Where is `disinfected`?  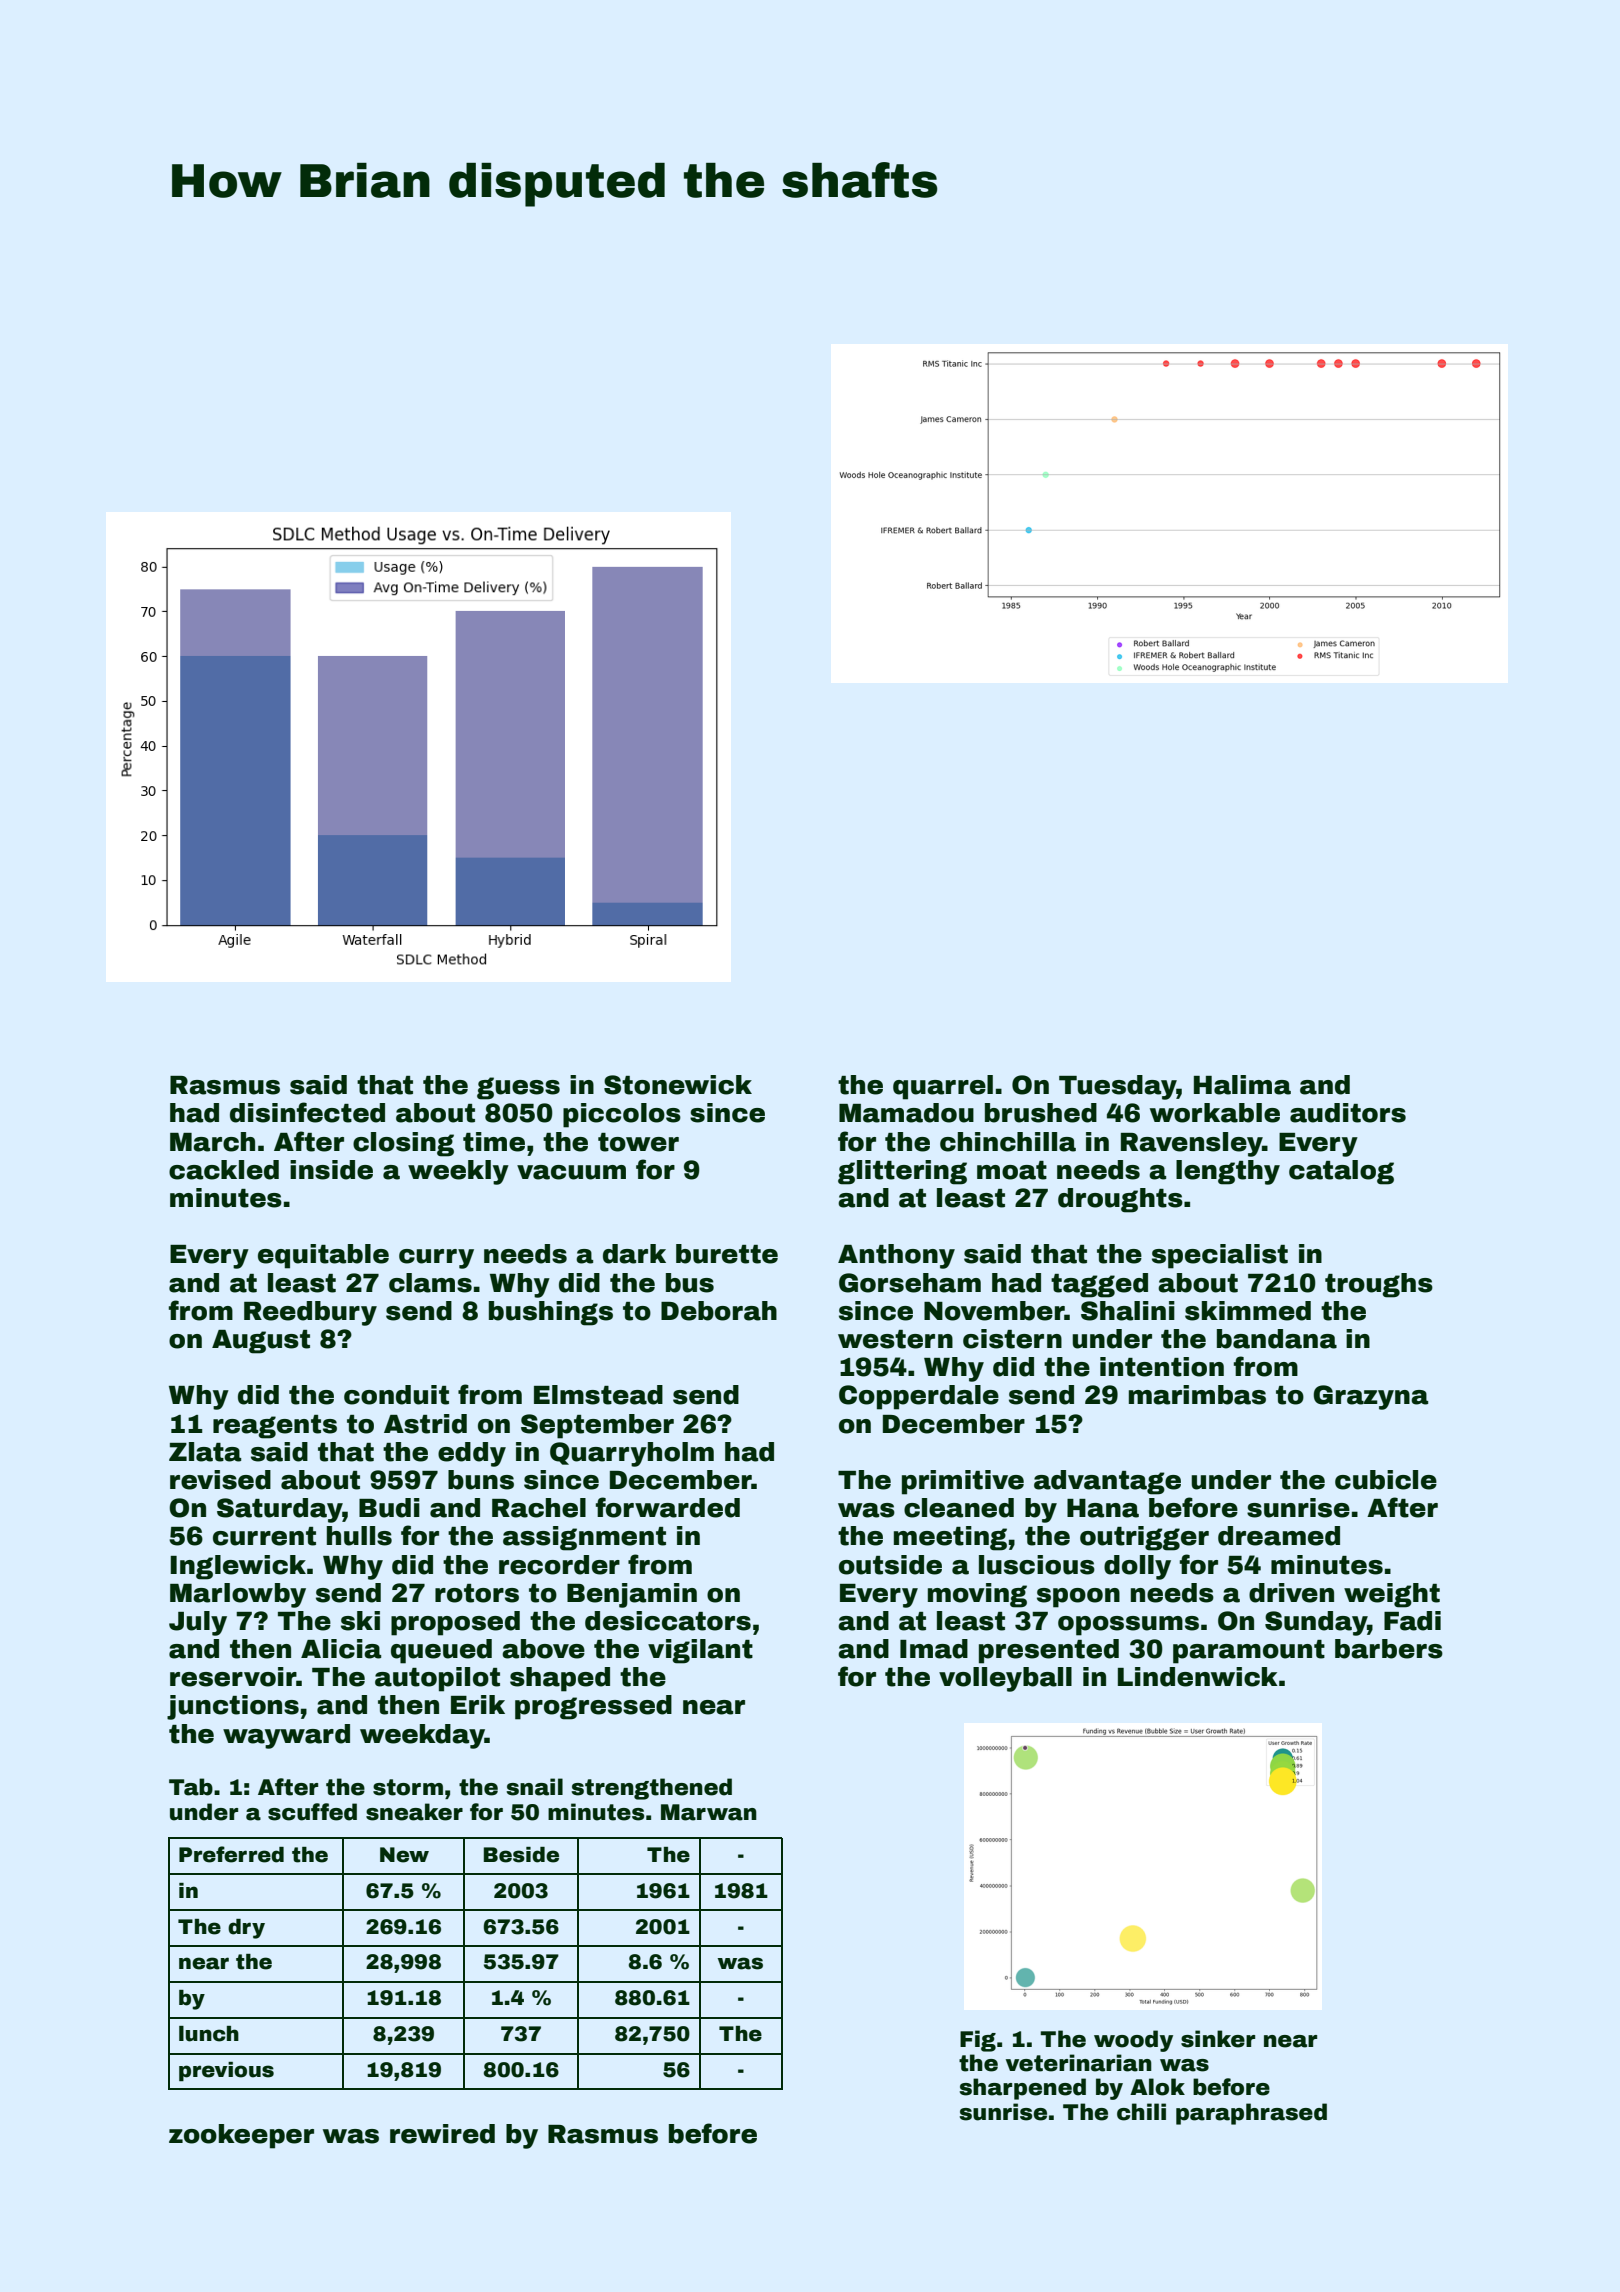 disinfected is located at coordinates (307, 1112).
